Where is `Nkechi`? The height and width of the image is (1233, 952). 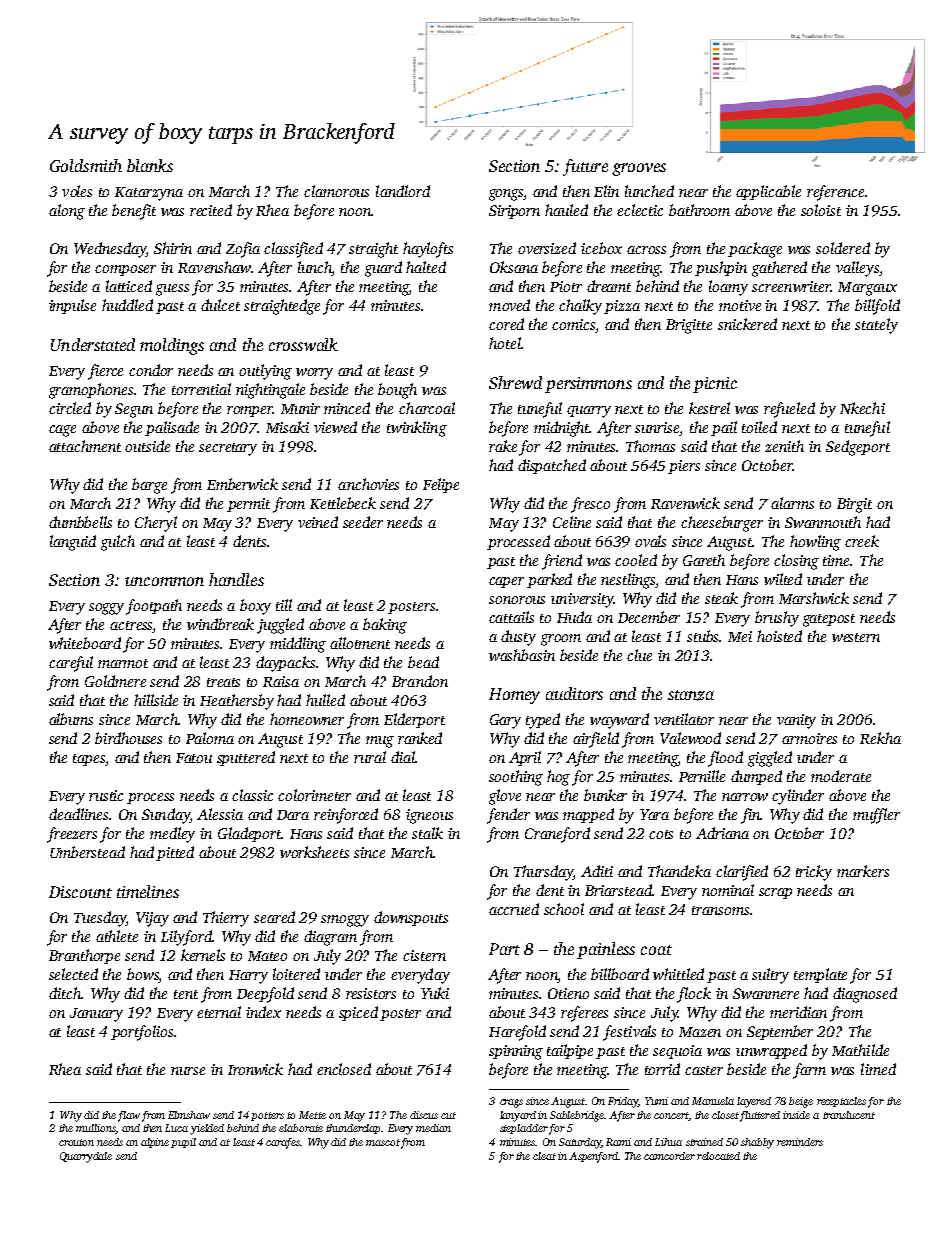
Nkechi is located at coordinates (862, 408).
